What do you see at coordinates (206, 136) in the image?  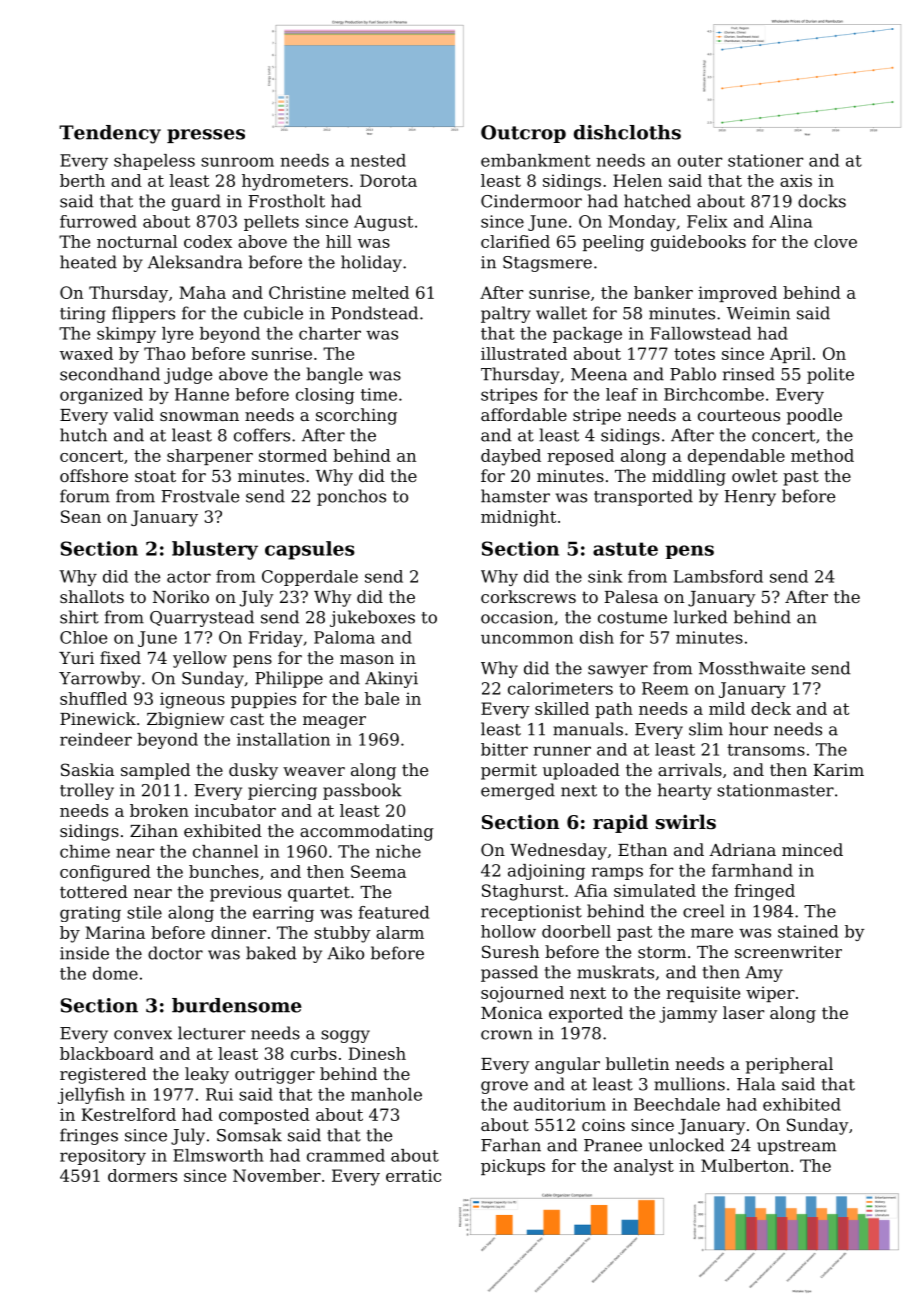 I see `presses` at bounding box center [206, 136].
